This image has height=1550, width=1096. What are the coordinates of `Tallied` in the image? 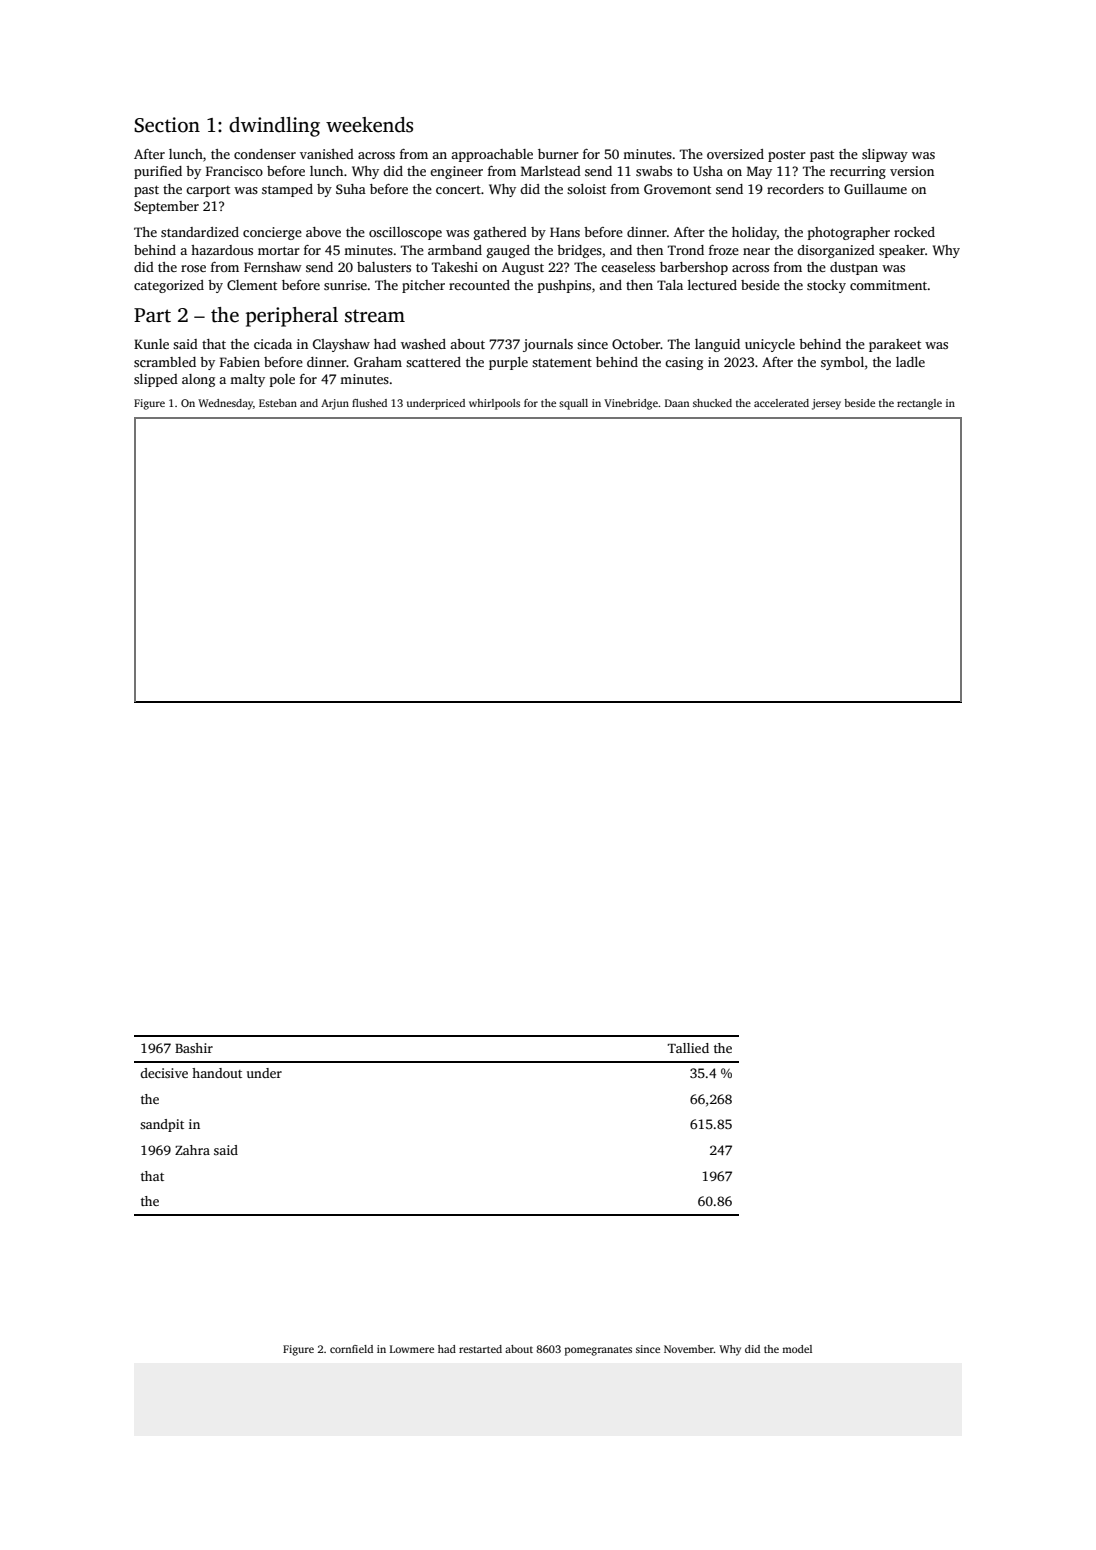 It's located at (688, 1048).
